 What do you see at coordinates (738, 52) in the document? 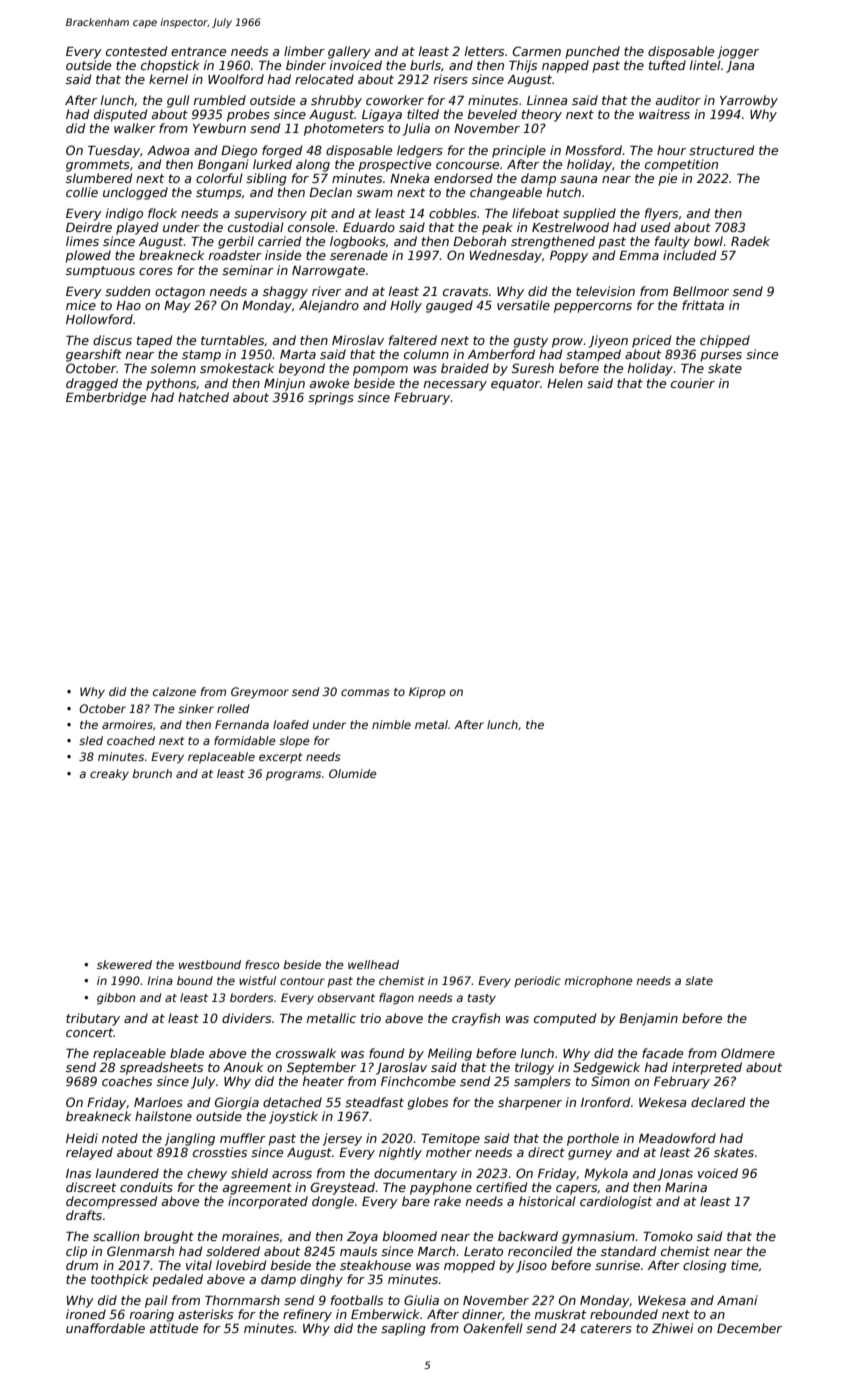
I see `jogger` at bounding box center [738, 52].
